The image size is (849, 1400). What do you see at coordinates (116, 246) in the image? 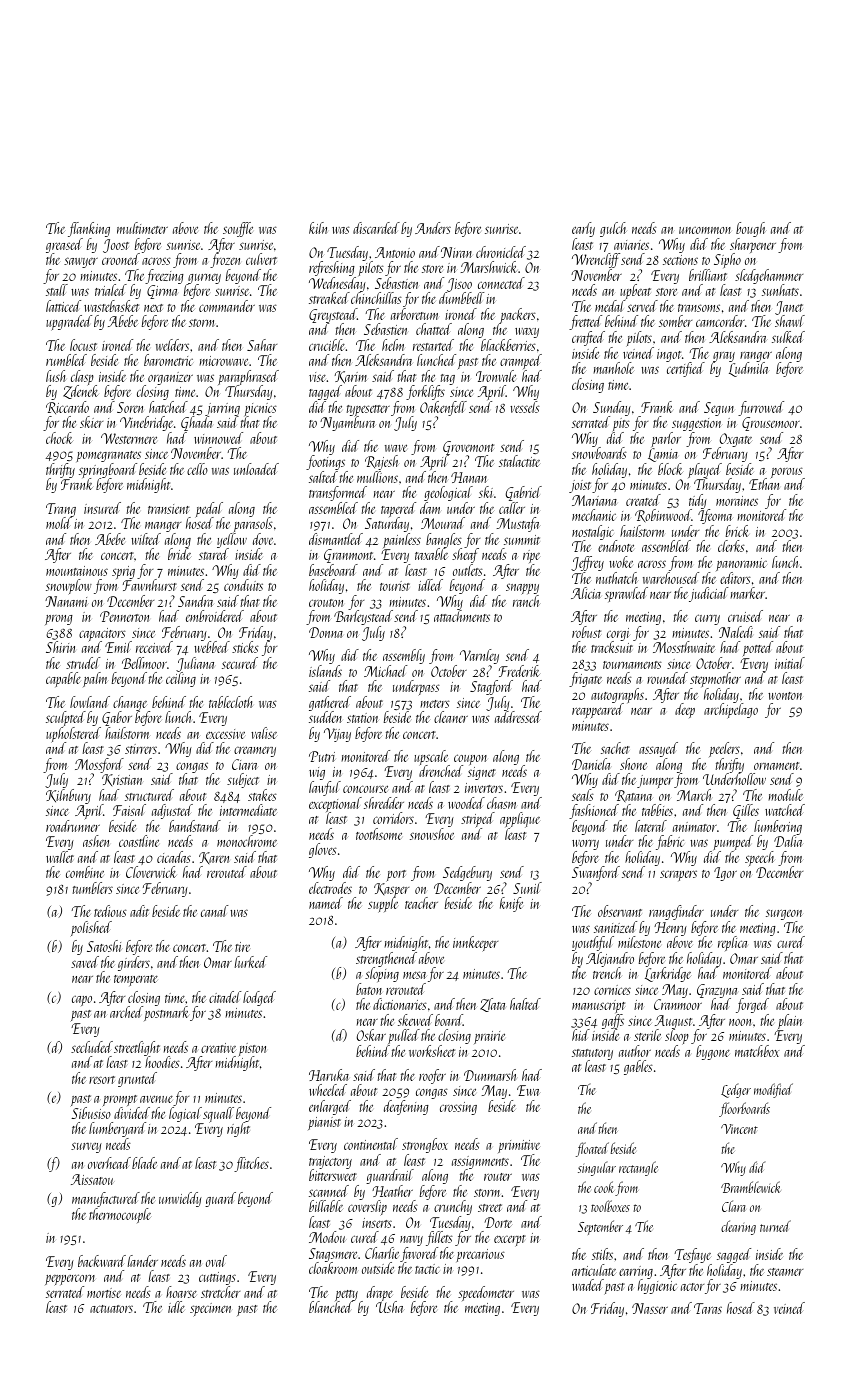
I see `Joost` at bounding box center [116, 246].
